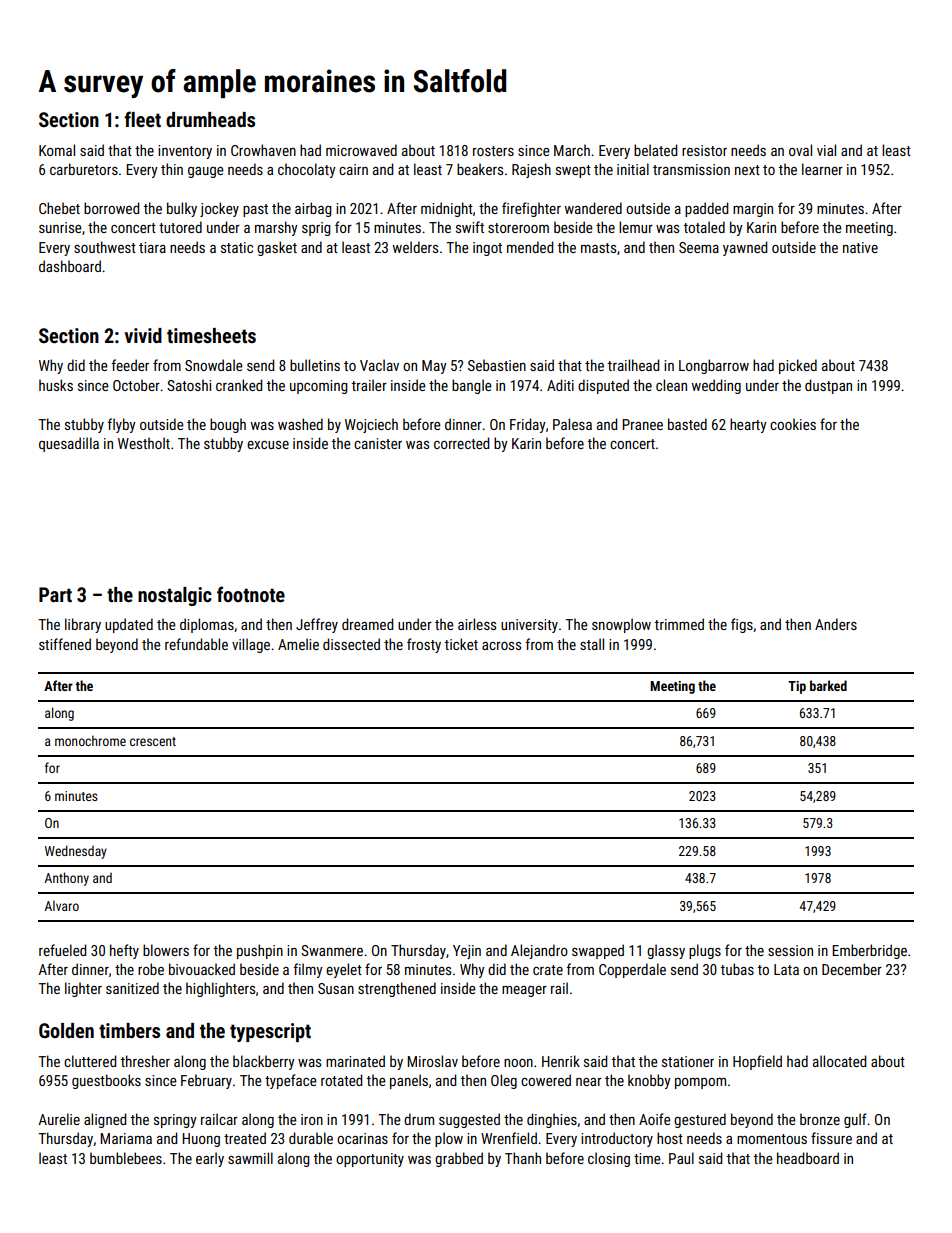  I want to click on Palesa, so click(572, 424).
